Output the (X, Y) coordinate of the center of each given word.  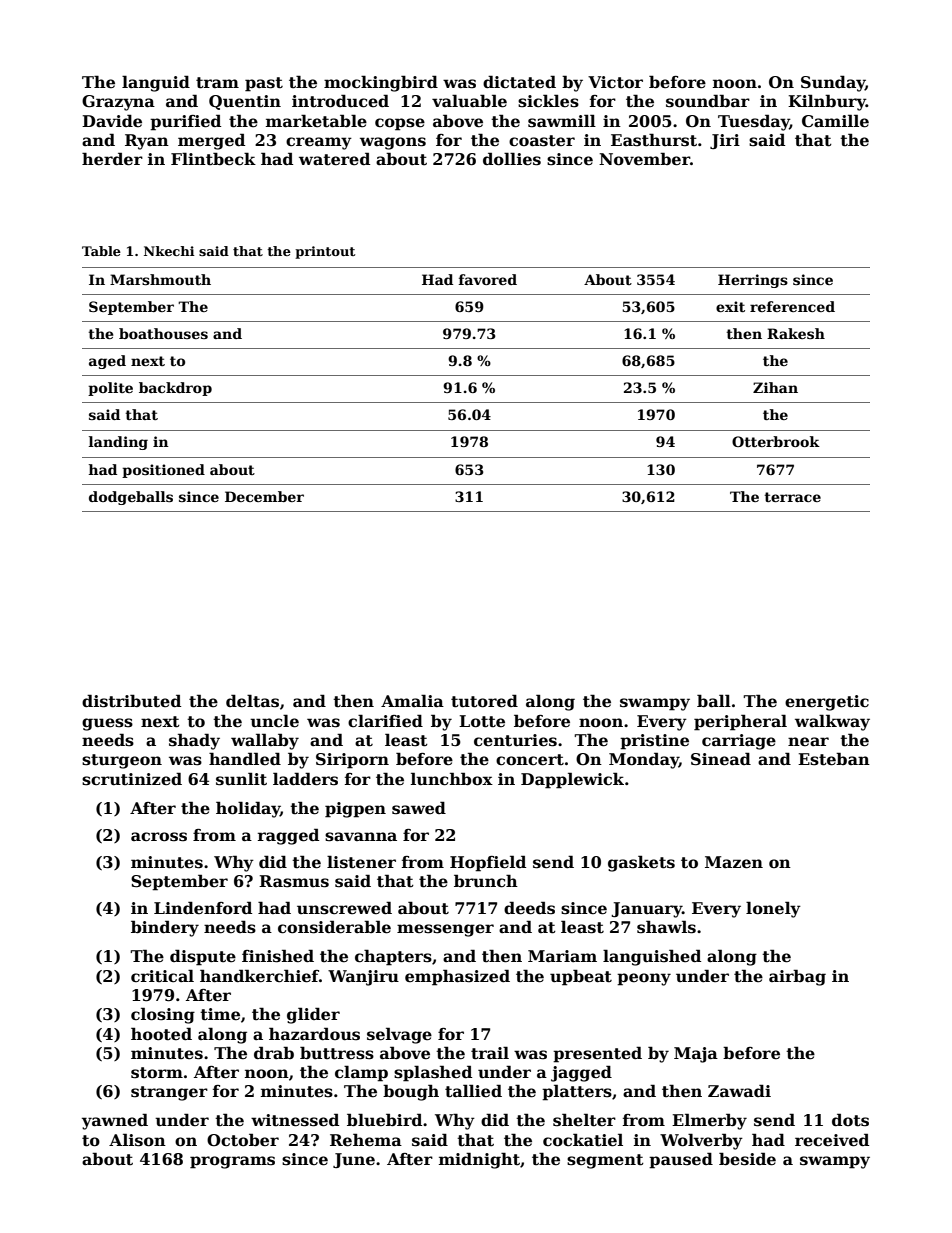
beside (747, 1159)
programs (232, 1162)
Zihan (775, 387)
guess (107, 724)
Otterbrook (776, 441)
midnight (479, 1160)
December (264, 496)
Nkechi (169, 251)
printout (325, 252)
